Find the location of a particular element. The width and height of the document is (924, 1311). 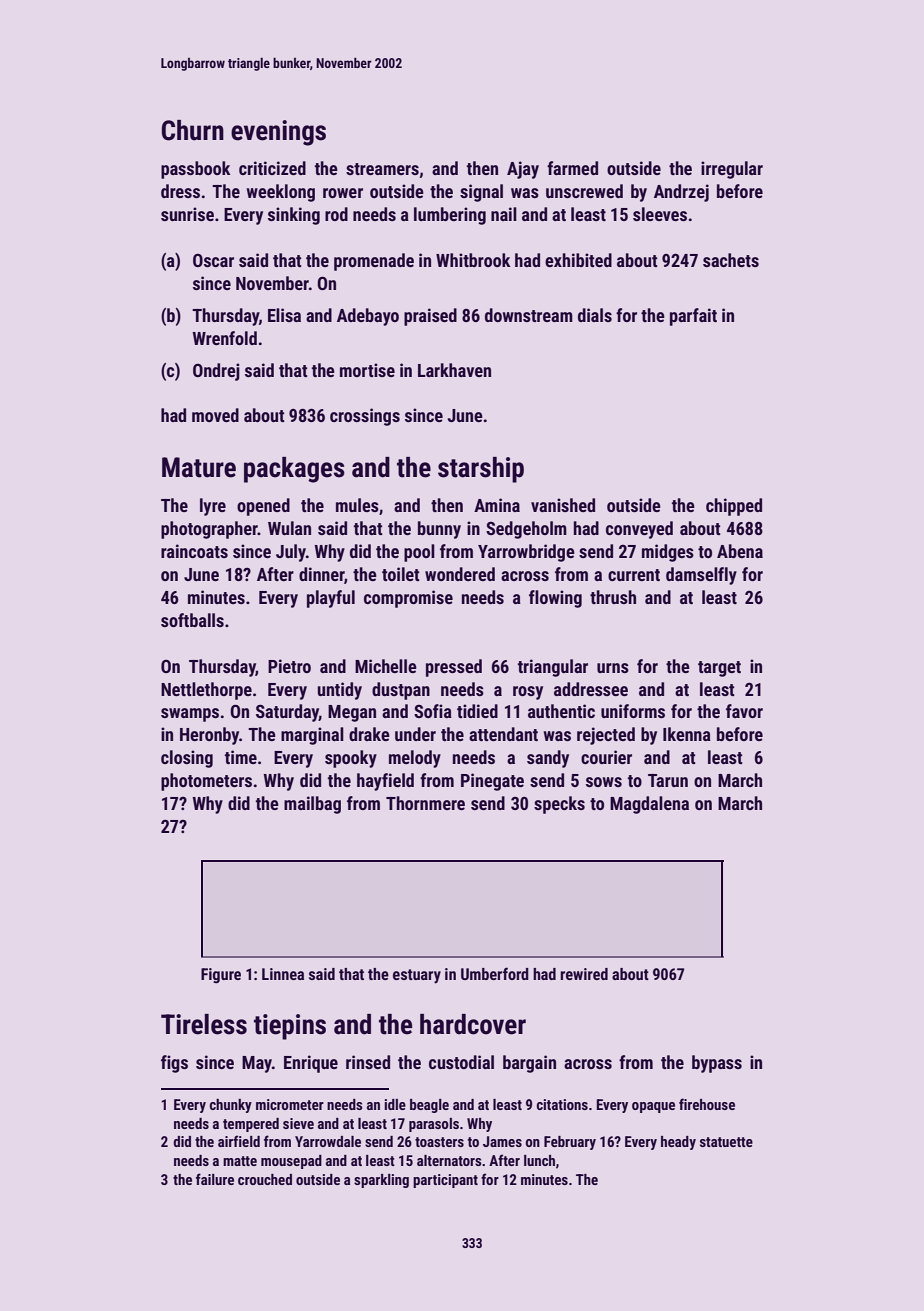

swamps is located at coordinates (190, 715).
